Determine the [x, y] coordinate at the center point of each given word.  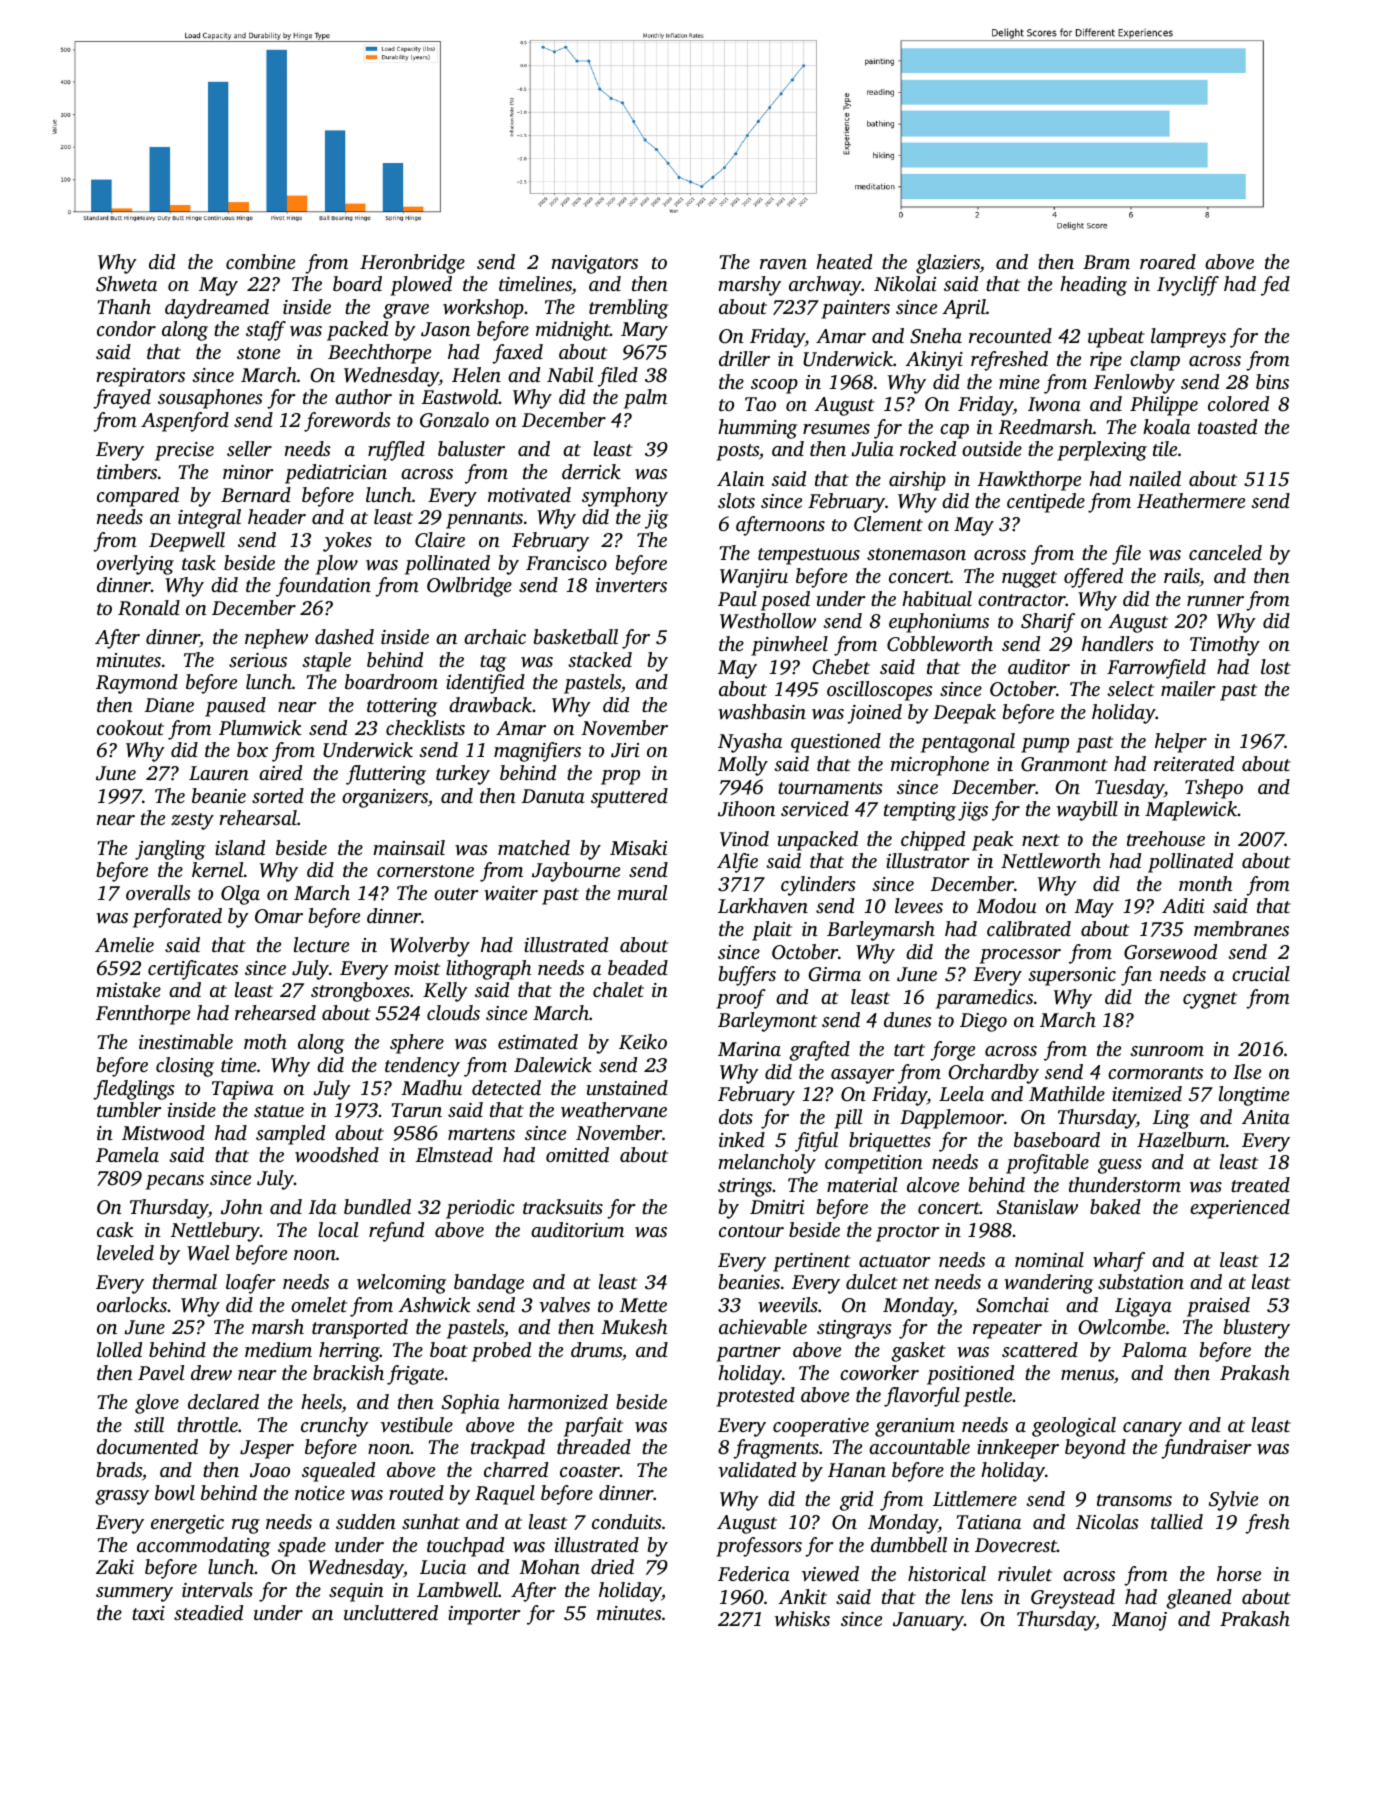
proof [741, 999]
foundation [323, 587]
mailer [1188, 688]
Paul [737, 598]
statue [279, 1111]
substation [1141, 1281]
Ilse [1247, 1071]
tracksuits [563, 1206]
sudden [366, 1521]
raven [783, 264]
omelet [319, 1304]
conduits [627, 1521]
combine [260, 261]
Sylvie [1233, 1501]
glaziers [948, 264]
